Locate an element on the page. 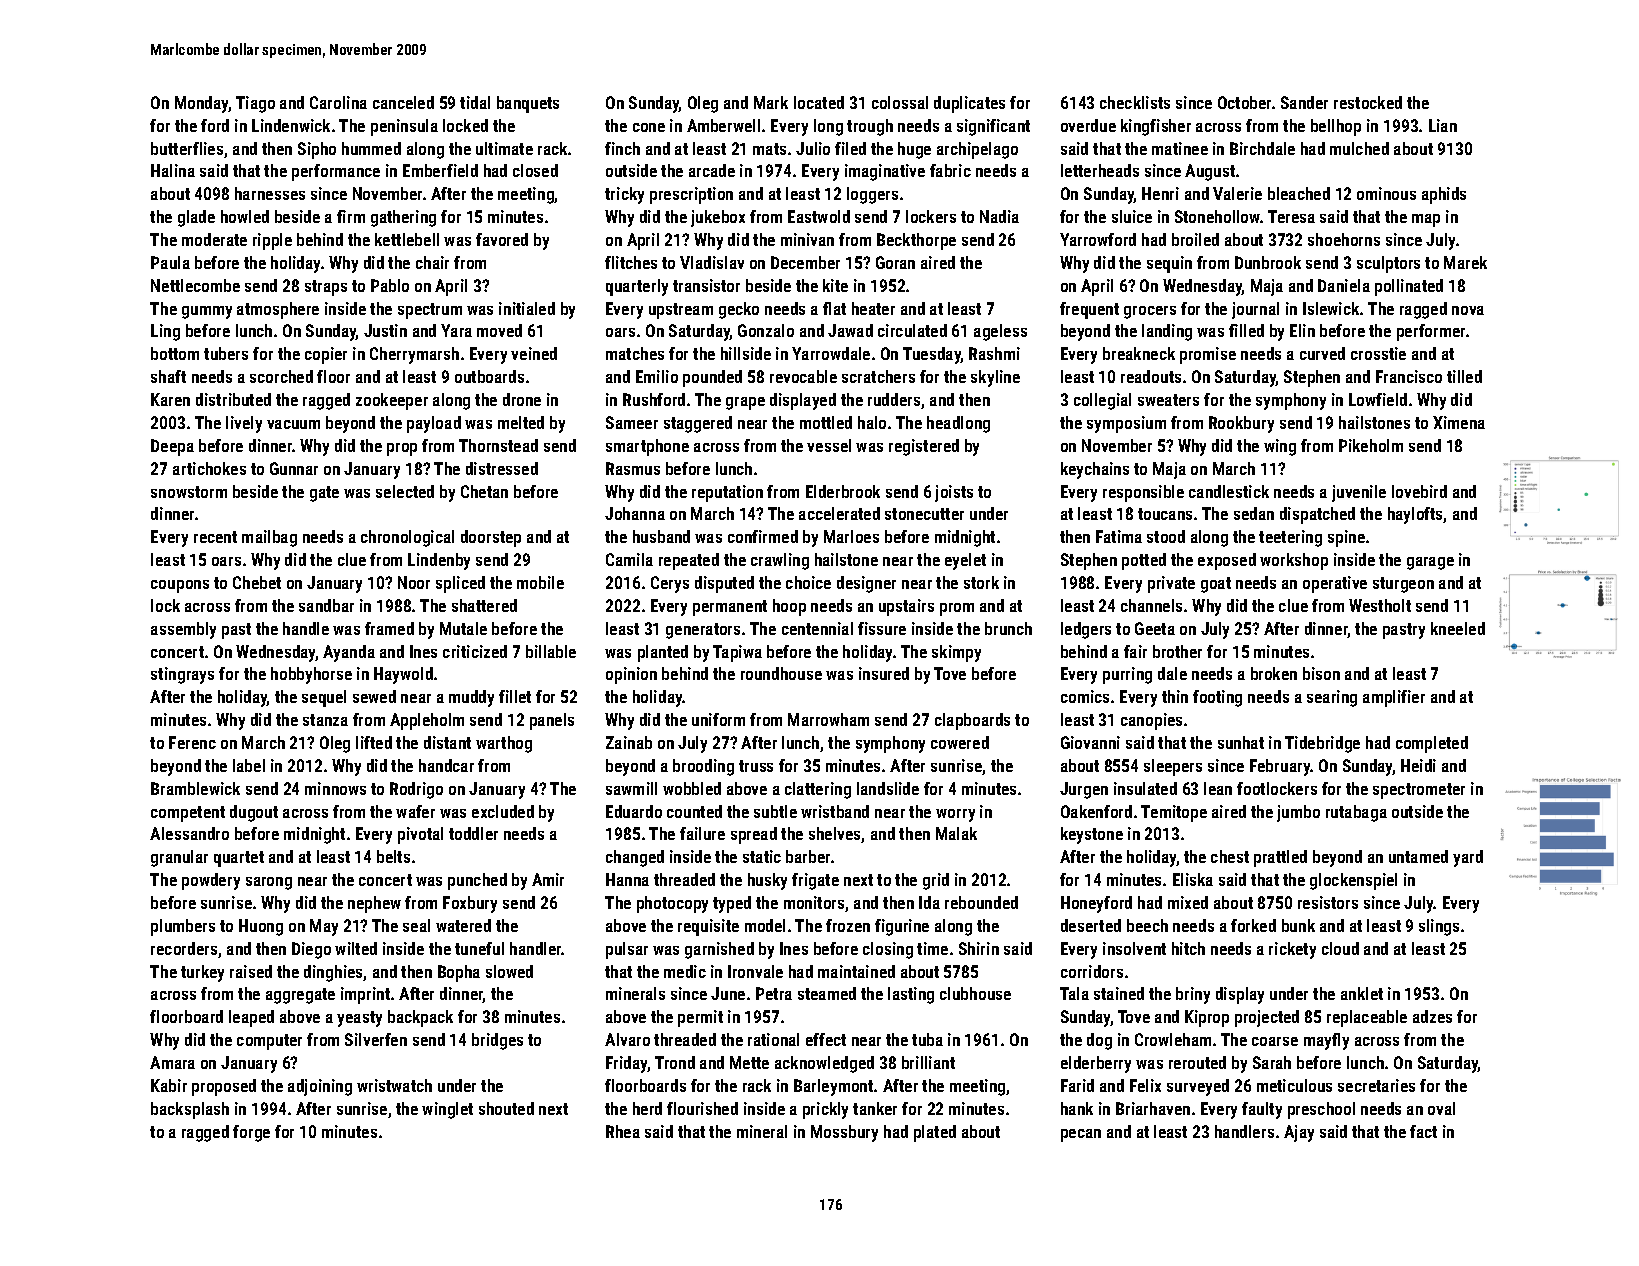  tidal is located at coordinates (475, 102).
